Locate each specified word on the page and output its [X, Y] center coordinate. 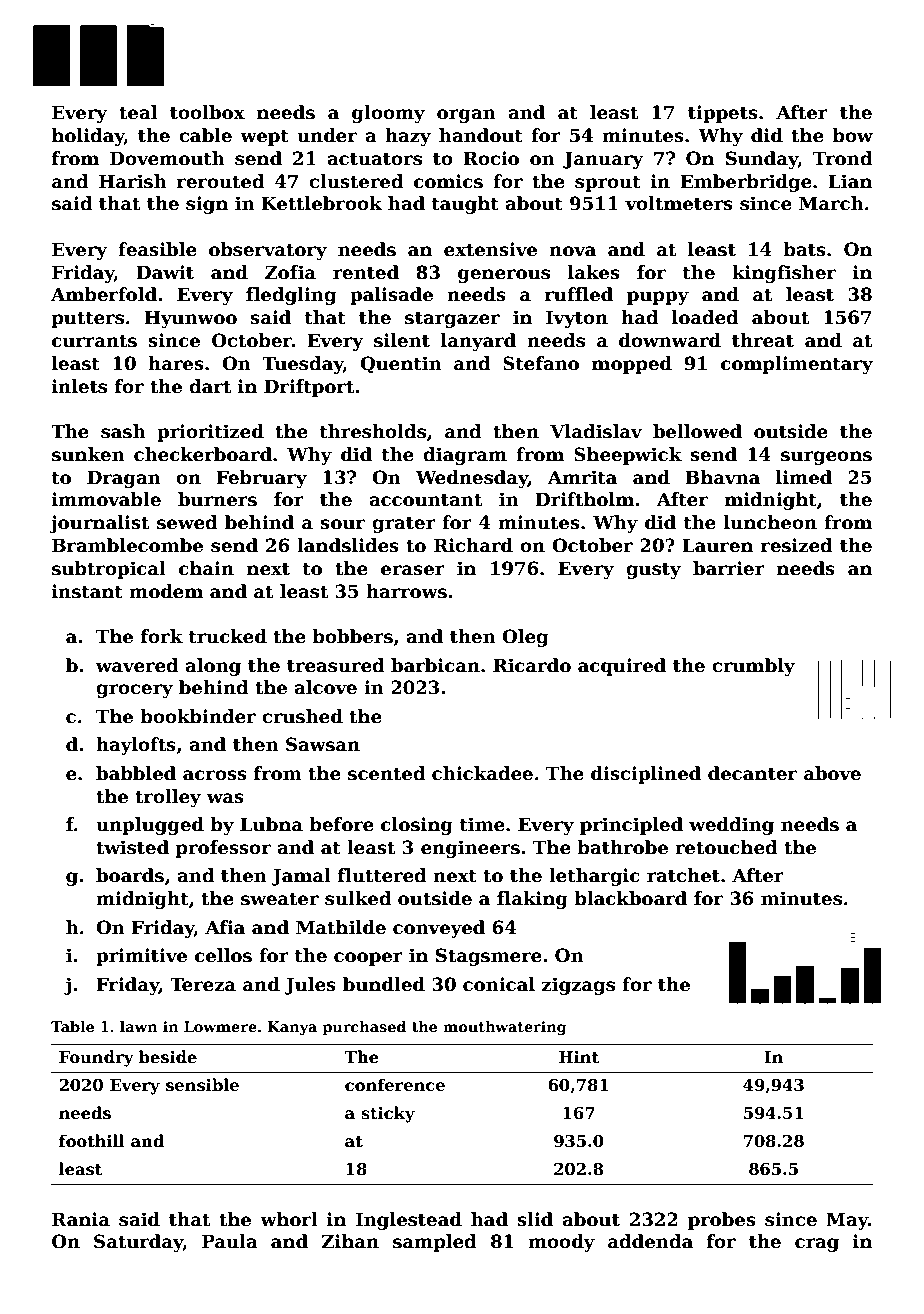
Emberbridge [746, 183]
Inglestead [409, 1221]
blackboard [630, 898]
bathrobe [622, 847]
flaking [532, 900]
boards [130, 875]
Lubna [271, 824]
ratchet [683, 875]
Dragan [124, 479]
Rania [81, 1219]
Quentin [401, 365]
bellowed [697, 431]
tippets [723, 114]
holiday [88, 137]
